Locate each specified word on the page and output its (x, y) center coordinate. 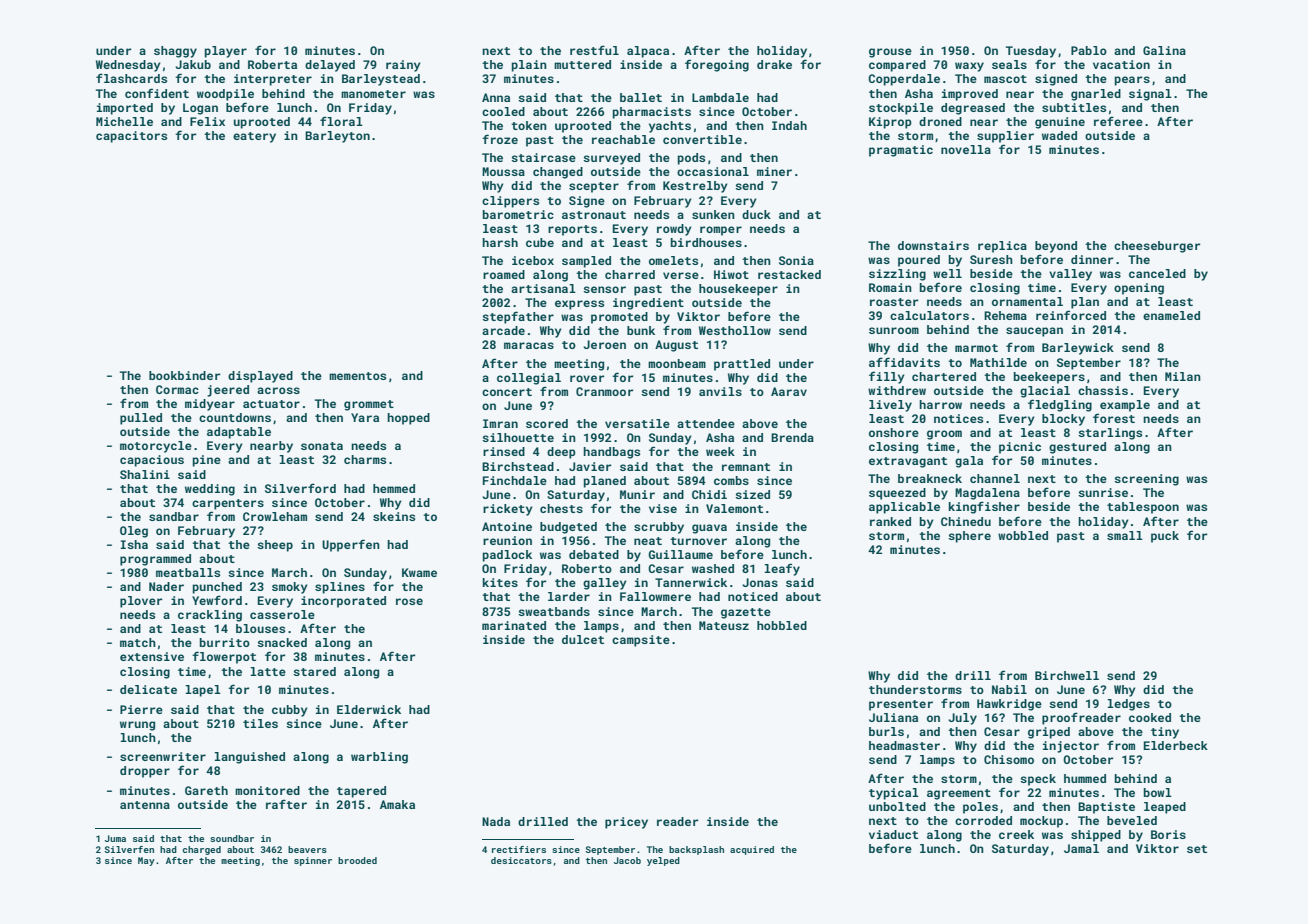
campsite (641, 641)
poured (919, 261)
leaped (1165, 808)
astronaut (594, 215)
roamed (504, 274)
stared (314, 671)
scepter (594, 187)
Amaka (397, 804)
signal (1150, 95)
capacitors (131, 137)
